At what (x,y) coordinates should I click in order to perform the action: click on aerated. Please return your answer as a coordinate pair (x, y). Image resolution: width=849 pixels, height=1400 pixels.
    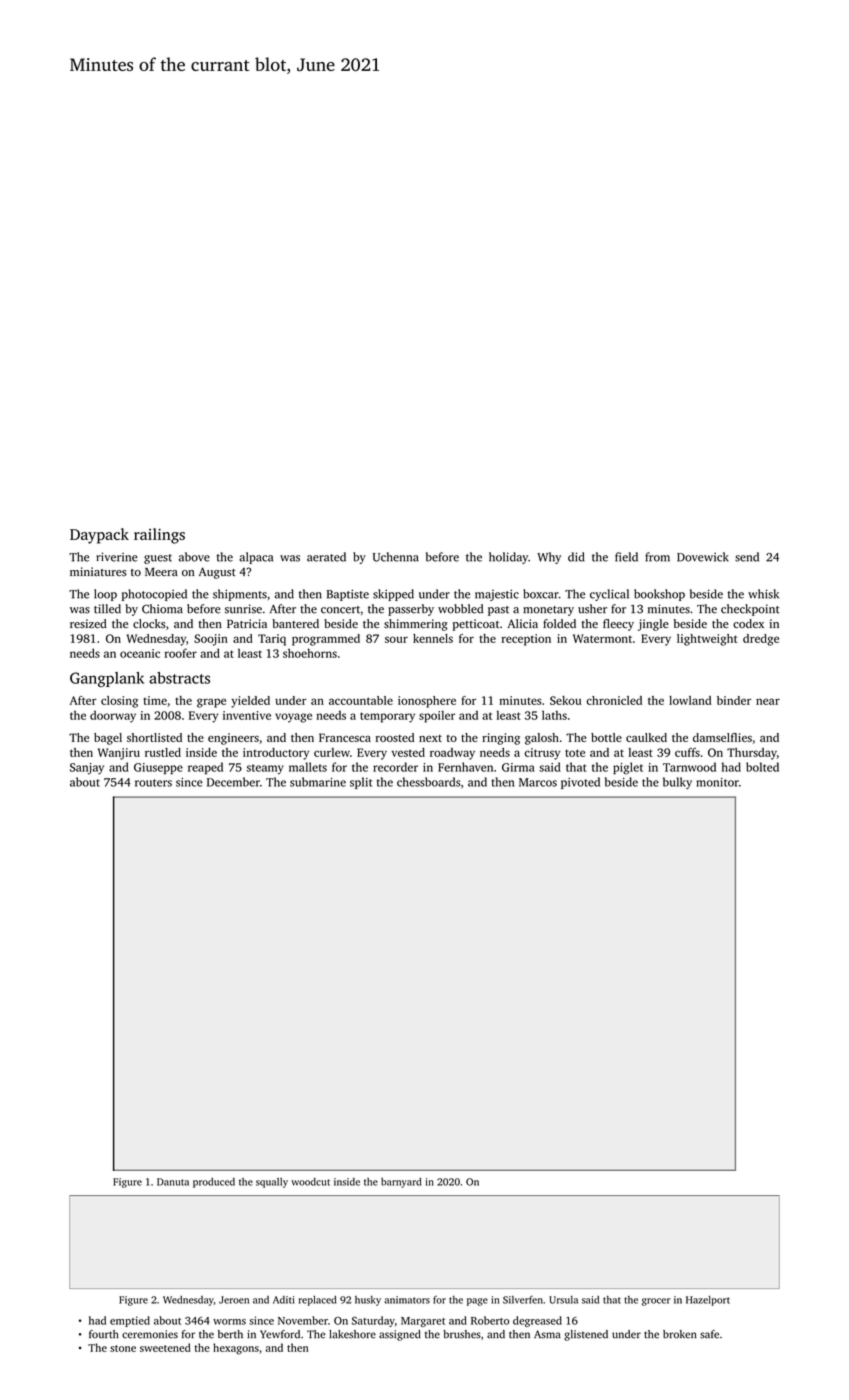
    Looking at the image, I should click on (326, 557).
